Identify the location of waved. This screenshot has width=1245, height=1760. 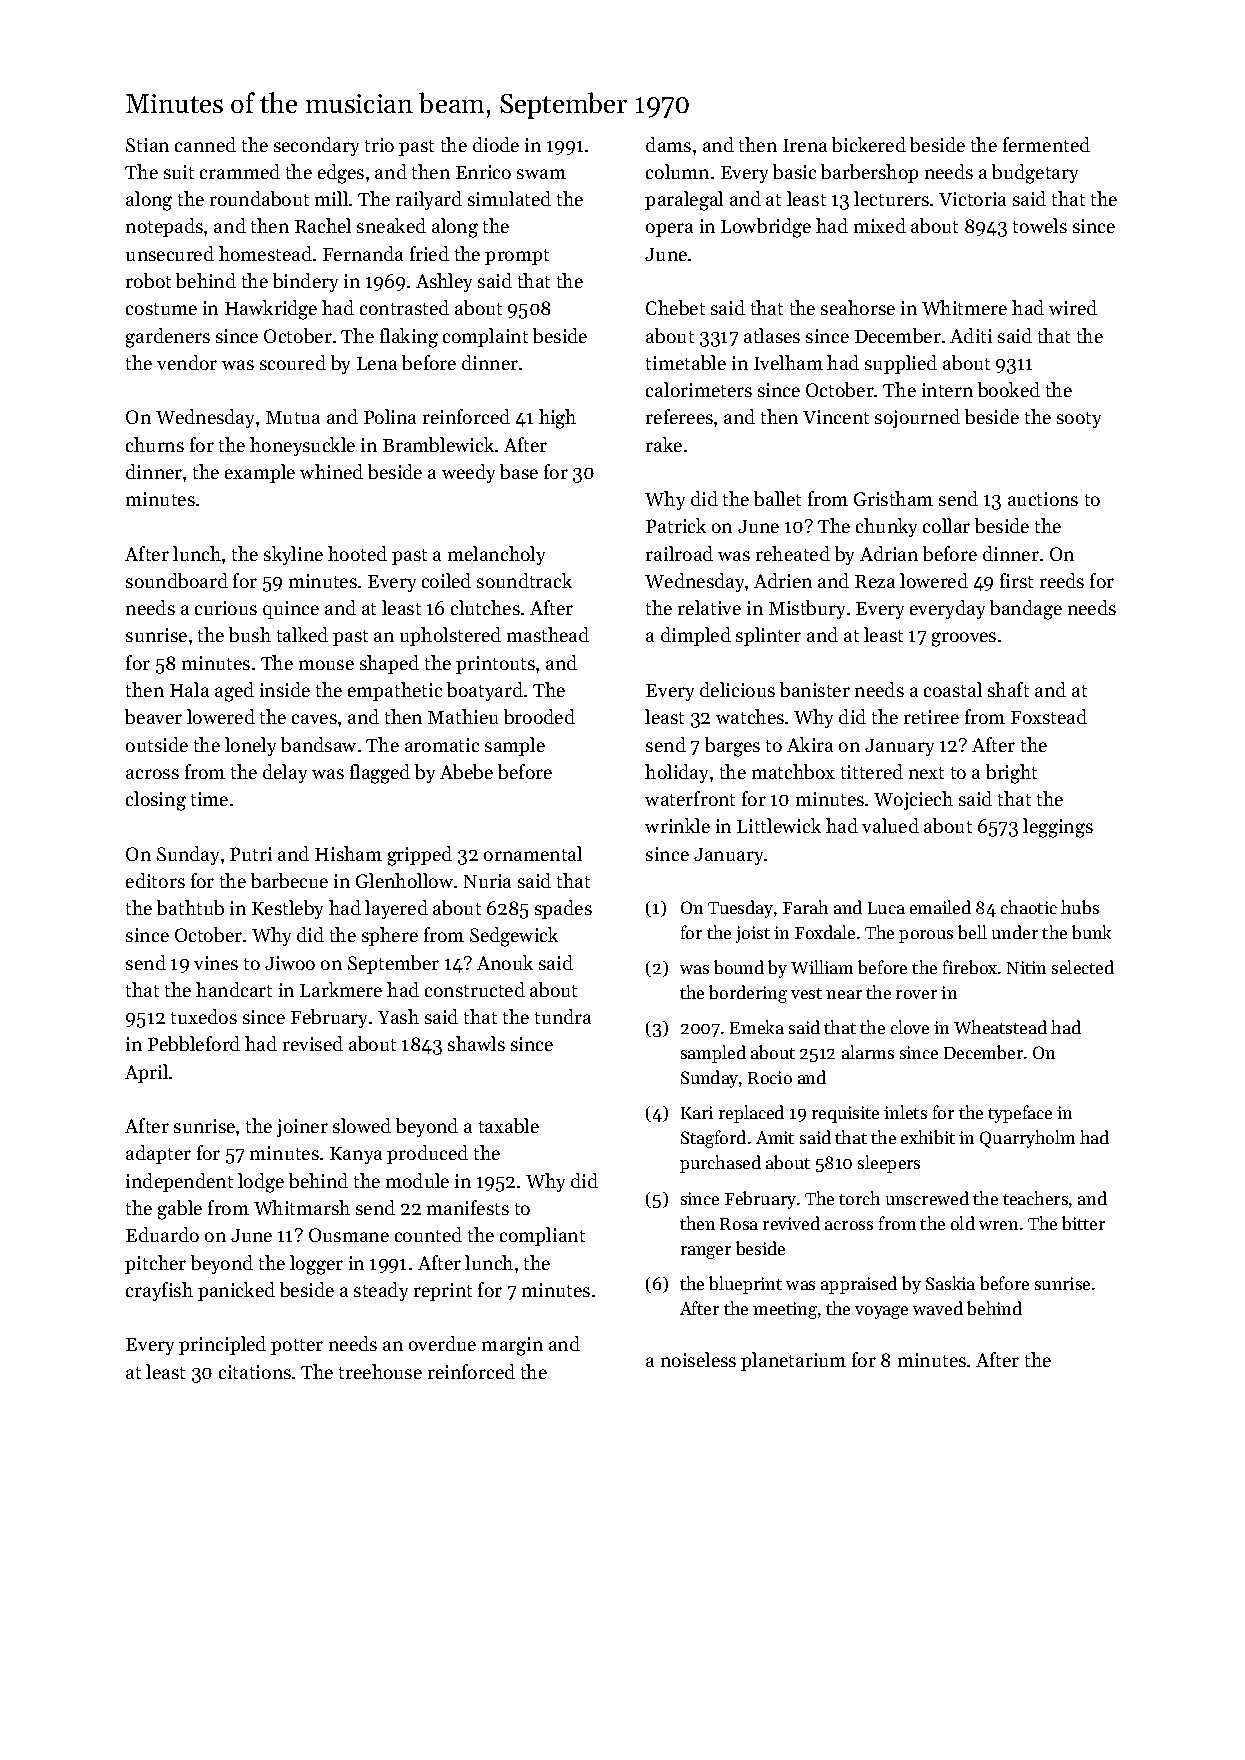
(938, 1308).
